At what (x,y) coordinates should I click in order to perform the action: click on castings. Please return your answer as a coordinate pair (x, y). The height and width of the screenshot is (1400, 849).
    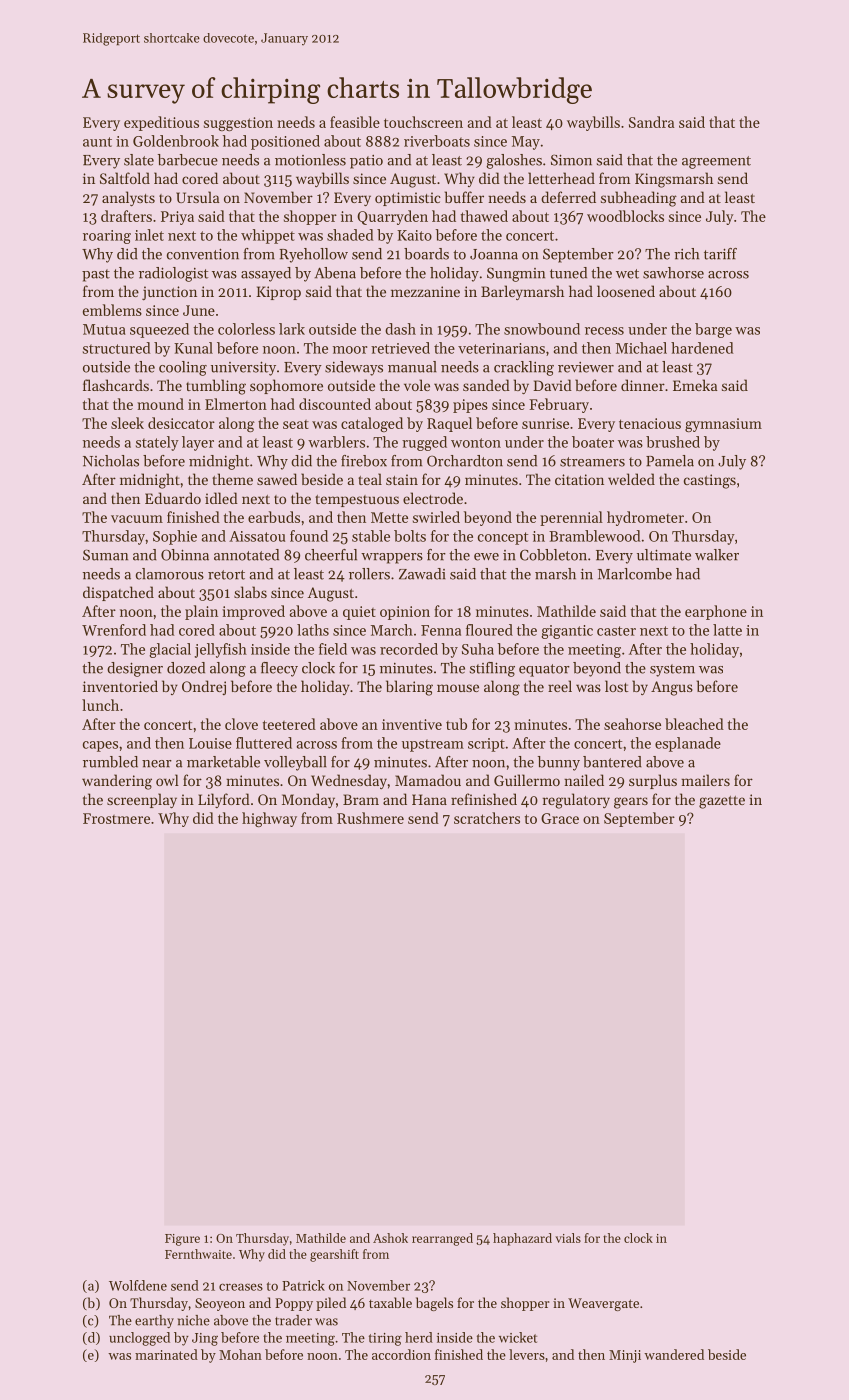
    Looking at the image, I should click on (710, 481).
